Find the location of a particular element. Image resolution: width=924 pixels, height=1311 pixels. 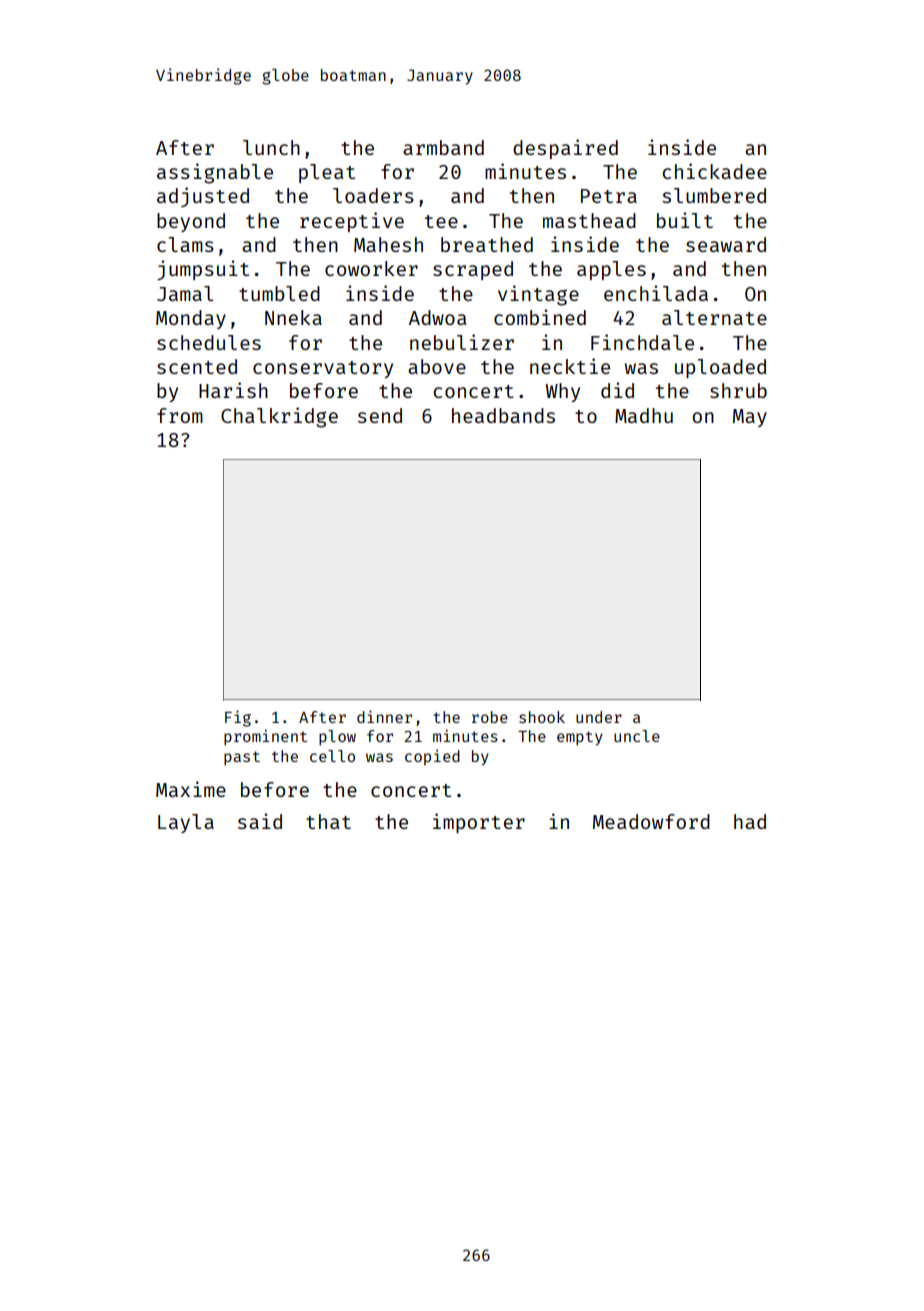

Adwoa is located at coordinates (437, 317).
